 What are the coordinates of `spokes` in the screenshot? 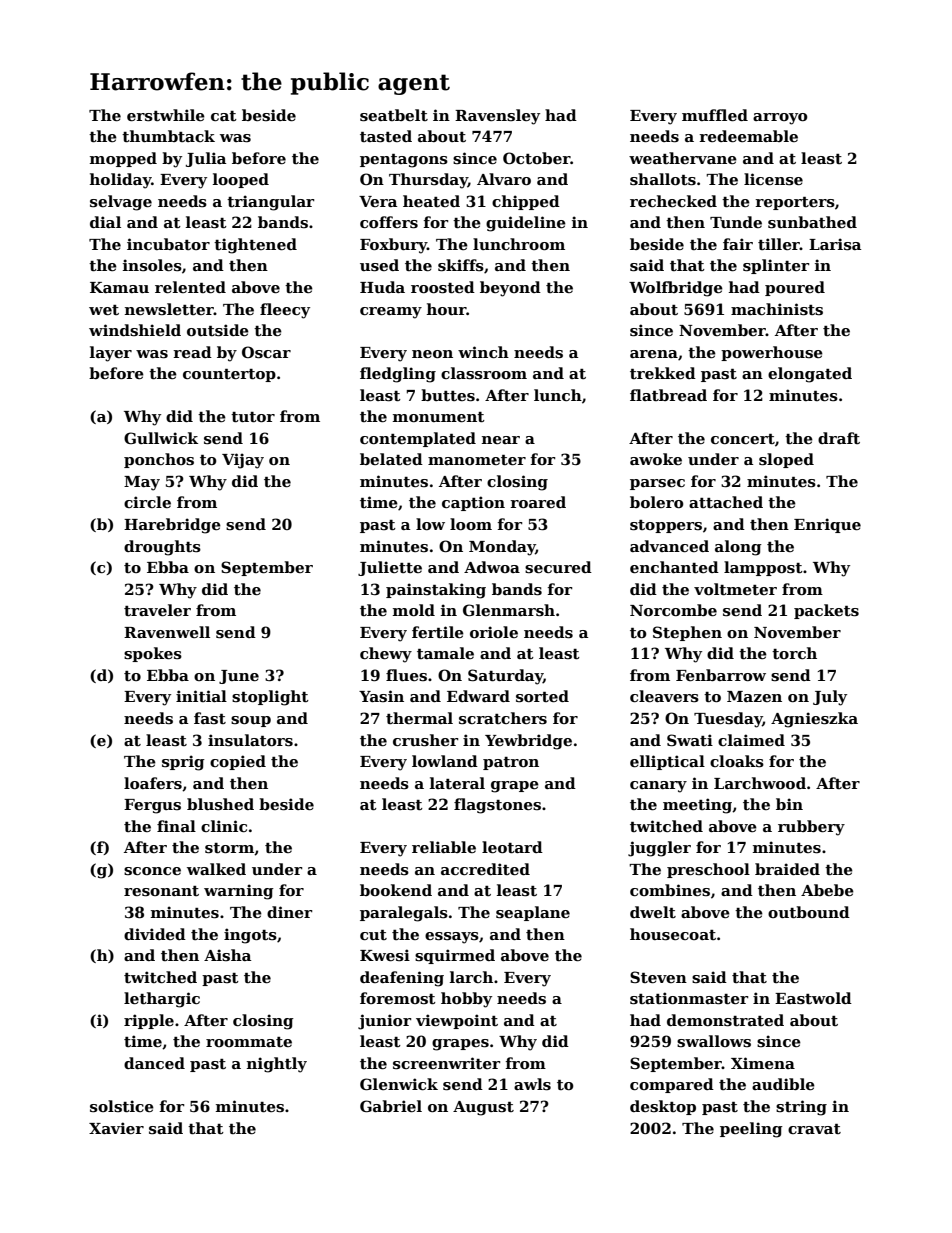 It's located at (153, 654).
